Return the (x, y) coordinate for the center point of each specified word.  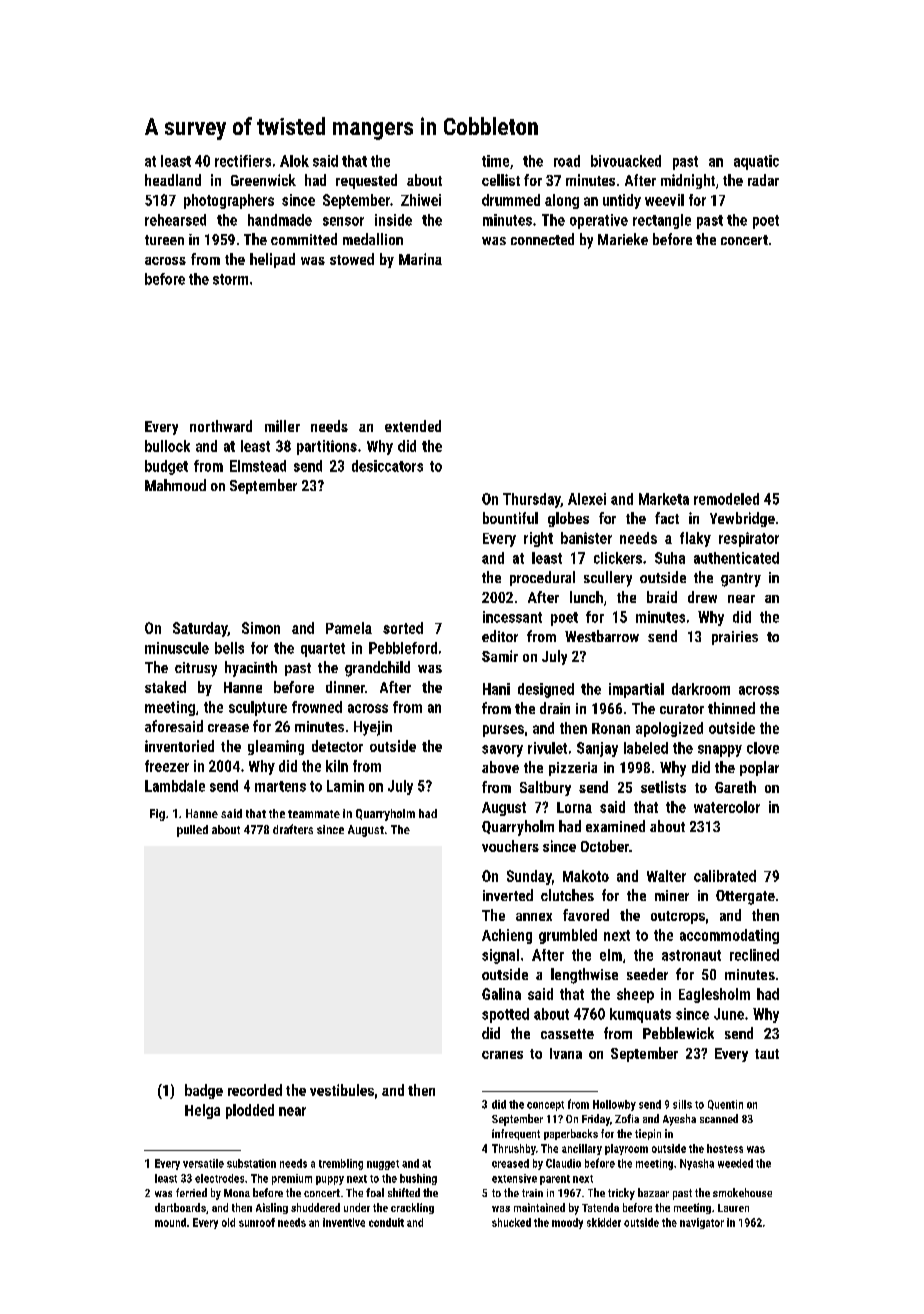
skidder (604, 1222)
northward (221, 426)
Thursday (532, 500)
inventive (344, 1222)
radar (763, 180)
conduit (386, 1222)
